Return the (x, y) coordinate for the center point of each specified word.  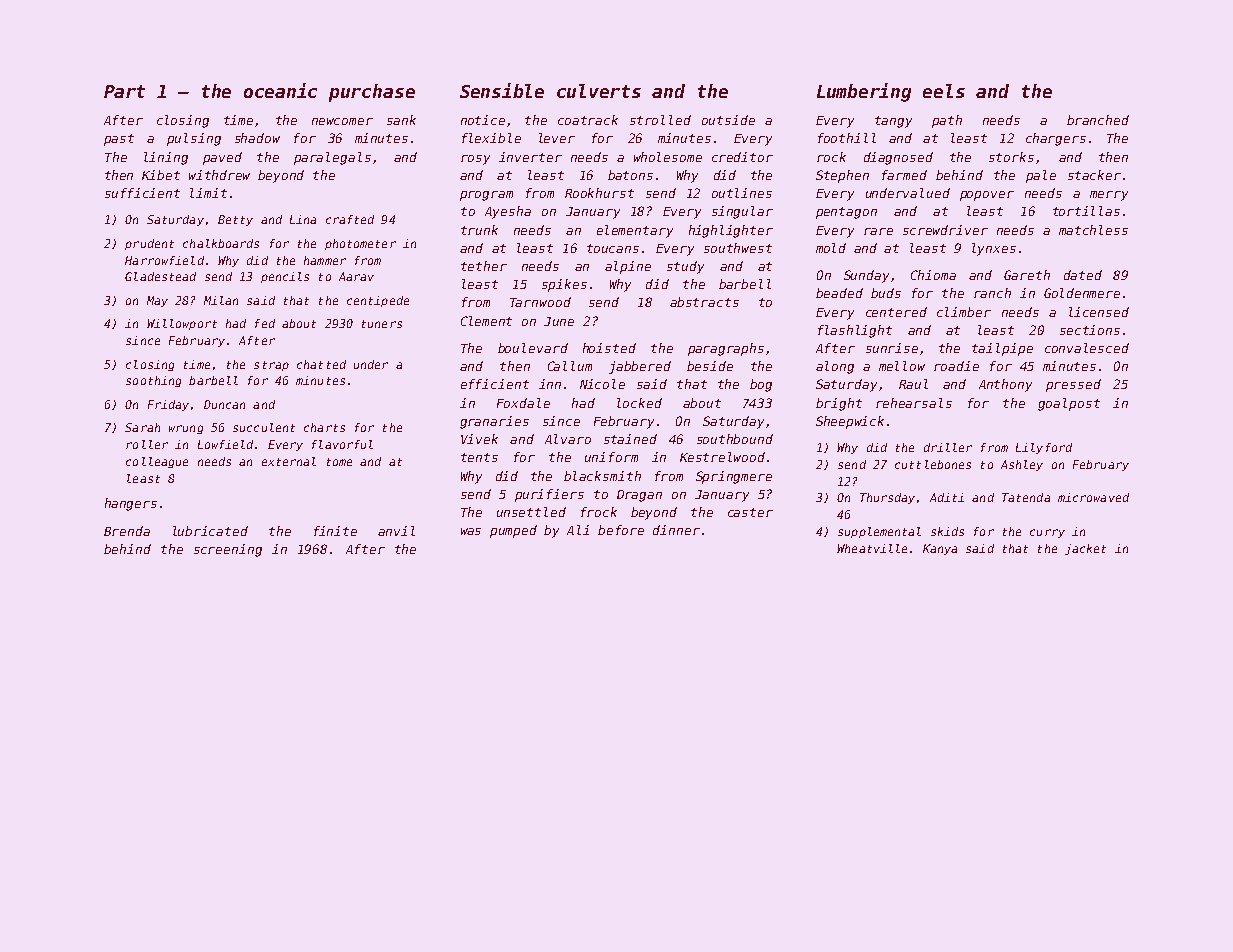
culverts (599, 91)
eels (944, 91)
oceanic (280, 90)
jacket (1085, 549)
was (471, 531)
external (289, 461)
